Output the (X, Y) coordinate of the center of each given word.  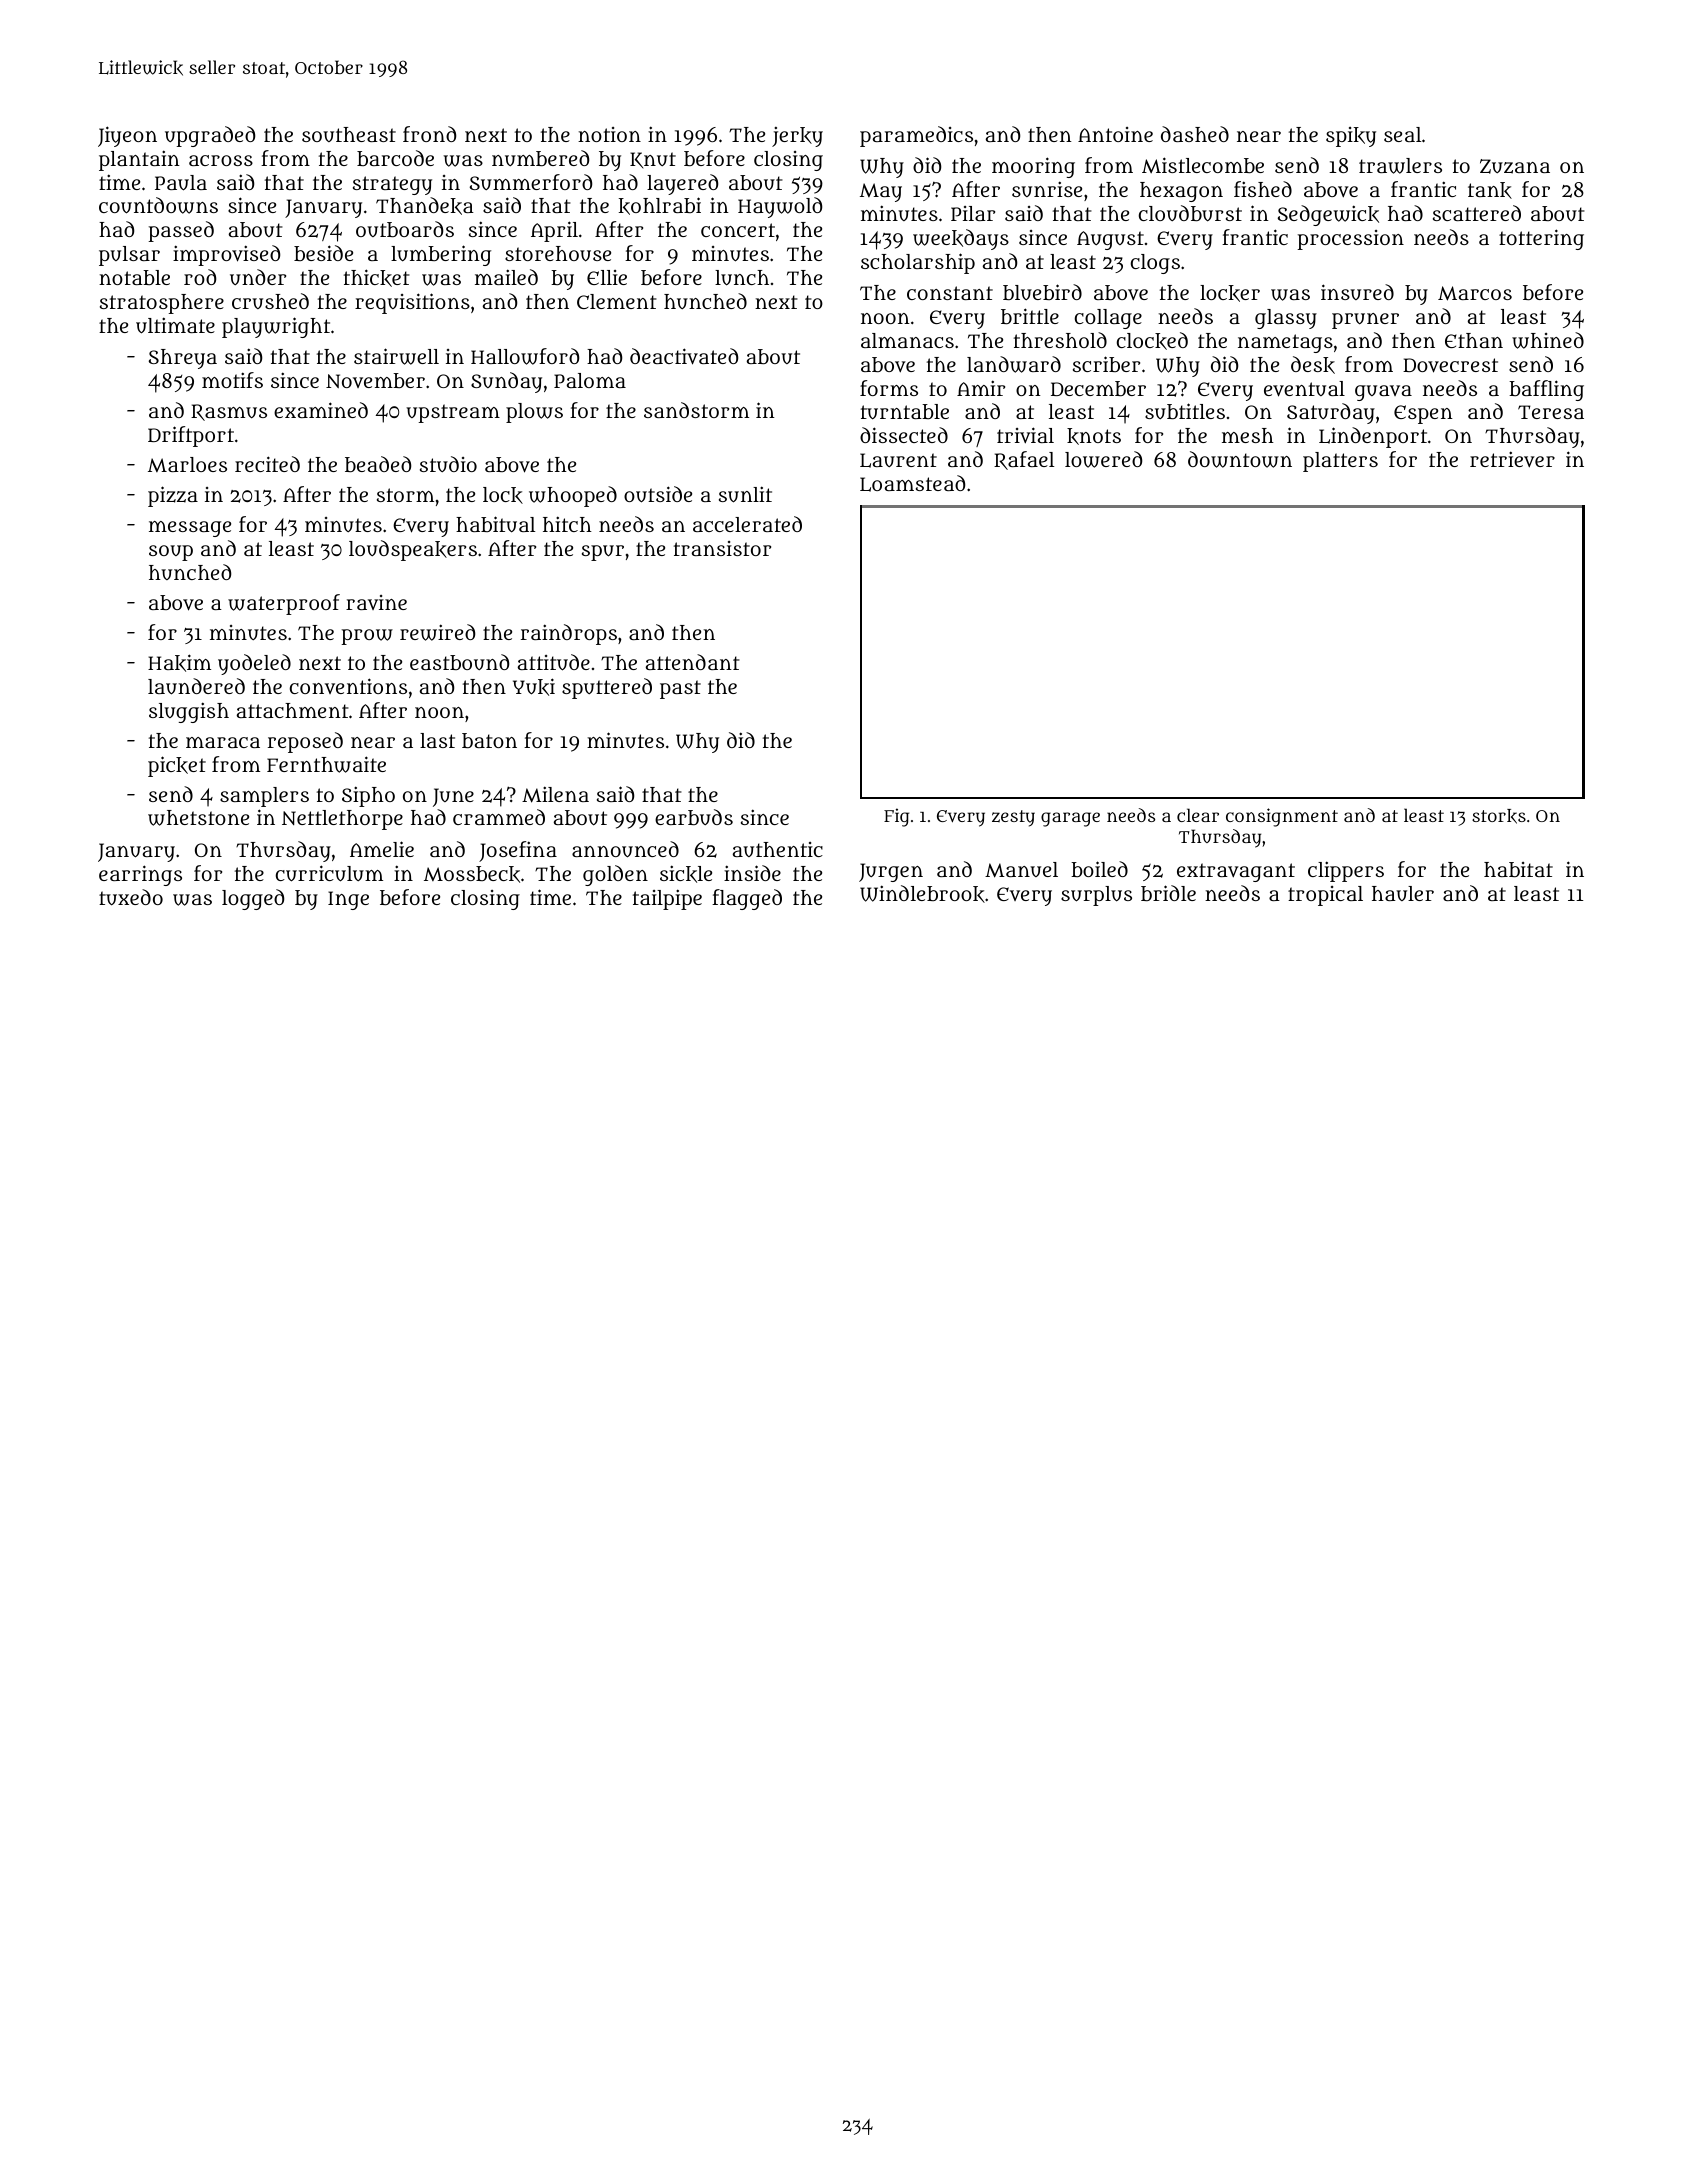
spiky (1351, 137)
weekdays (961, 239)
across (221, 160)
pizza (173, 496)
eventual (1304, 389)
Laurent (898, 460)
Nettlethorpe (342, 820)
